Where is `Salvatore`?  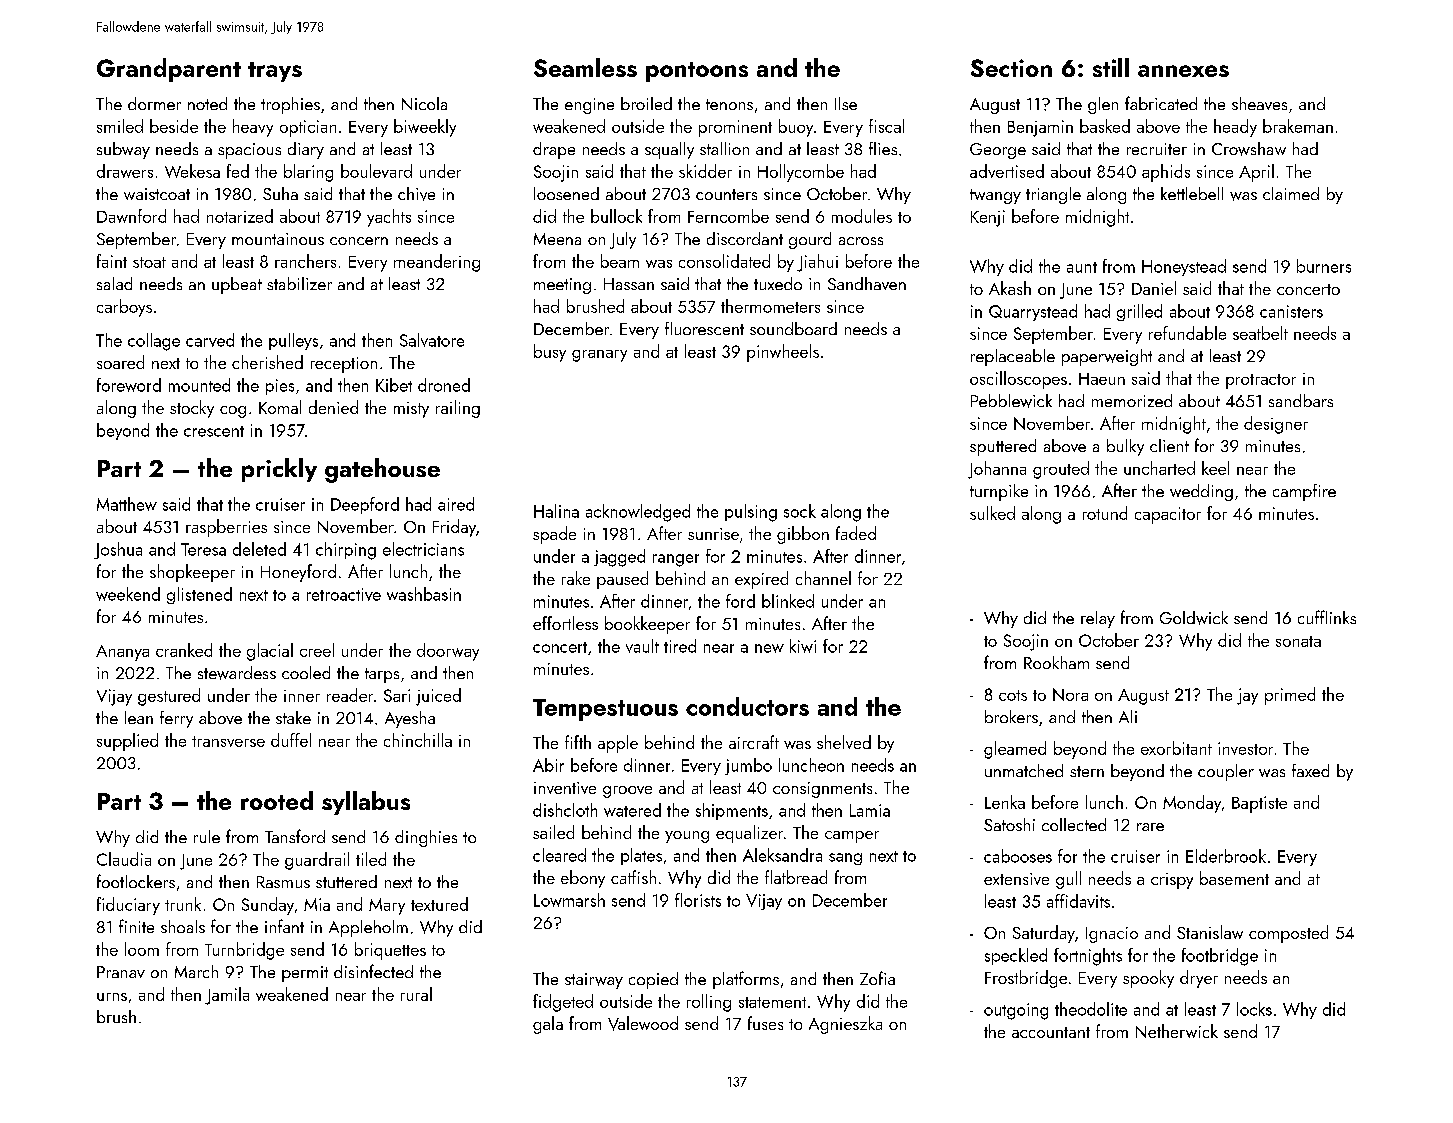
Salvatore is located at coordinates (432, 340).
